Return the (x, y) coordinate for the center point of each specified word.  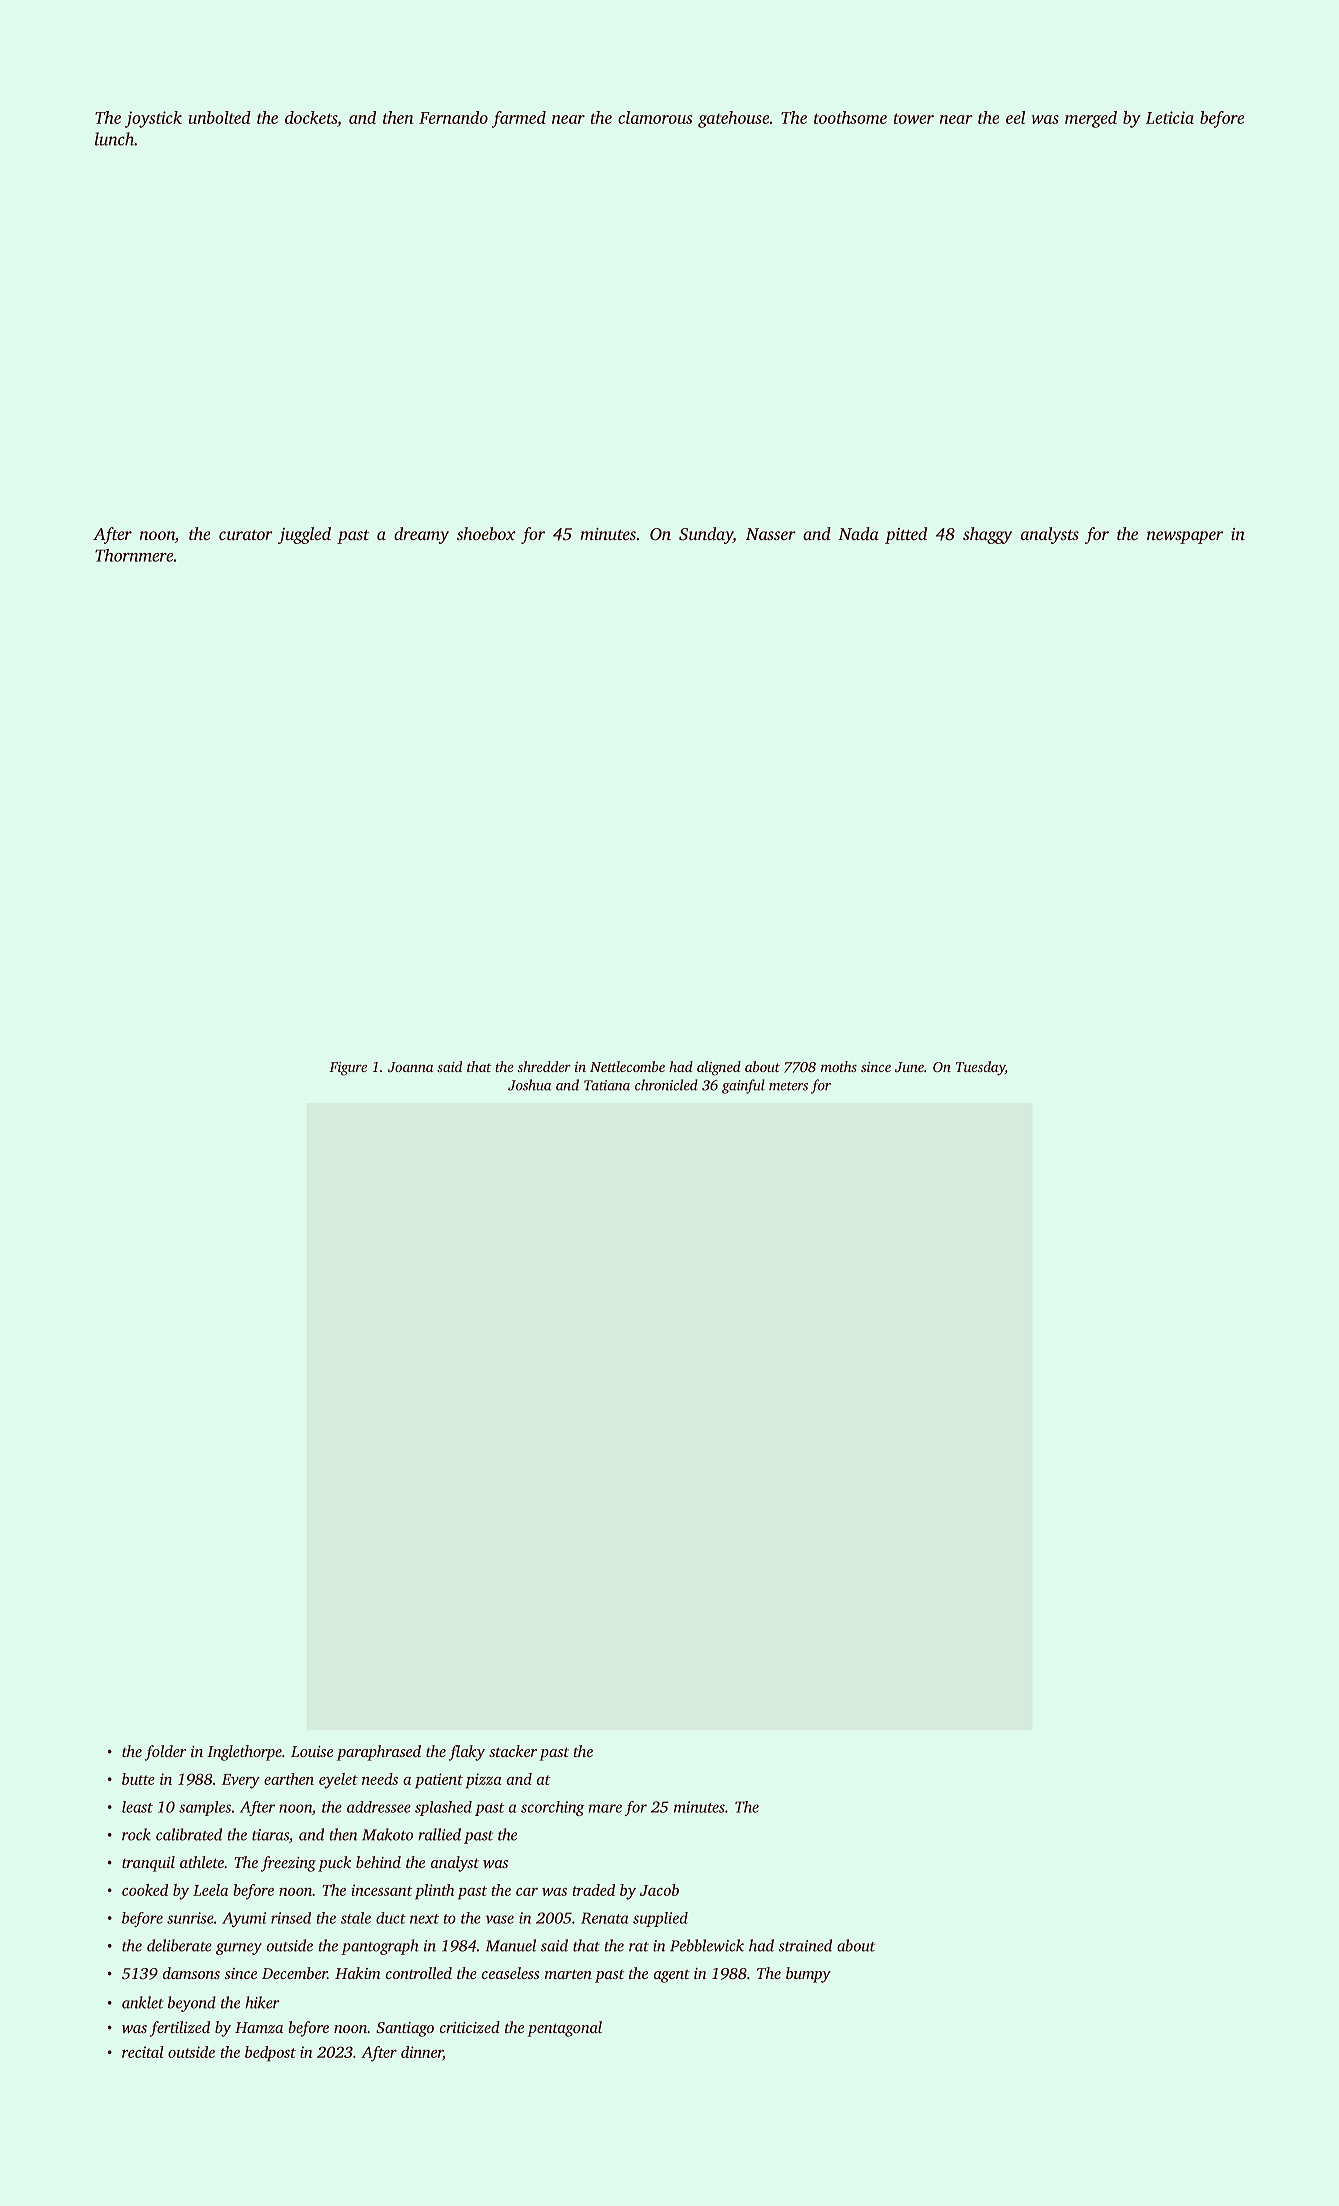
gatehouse (733, 119)
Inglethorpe (244, 1753)
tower (914, 118)
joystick (153, 119)
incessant (382, 1890)
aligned (719, 1068)
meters (788, 1086)
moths (839, 1066)
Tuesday (980, 1068)
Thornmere (134, 555)
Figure (348, 1069)
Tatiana (607, 1085)
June (909, 1067)
